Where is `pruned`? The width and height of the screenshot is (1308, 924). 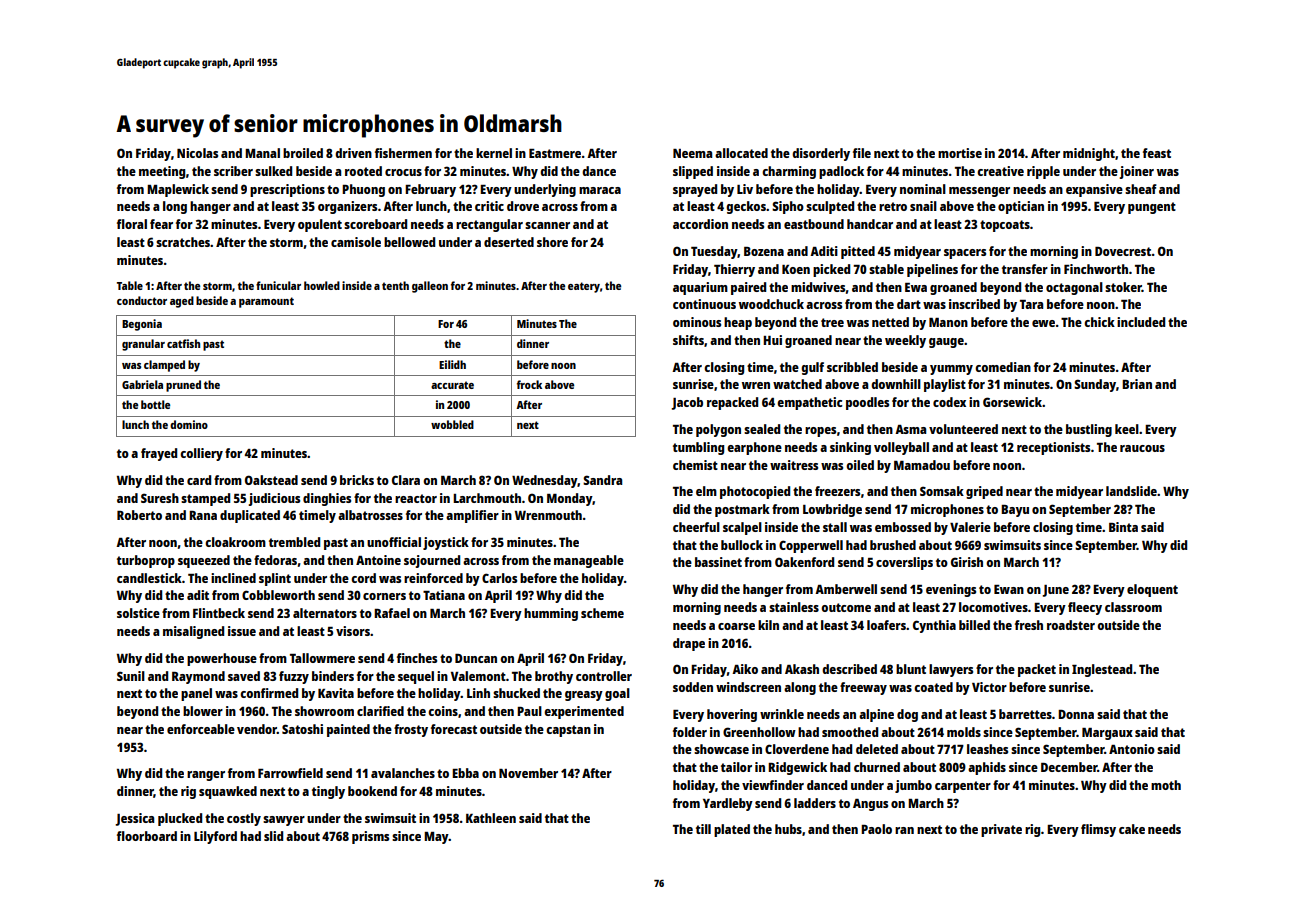 pruned is located at coordinates (183, 386).
